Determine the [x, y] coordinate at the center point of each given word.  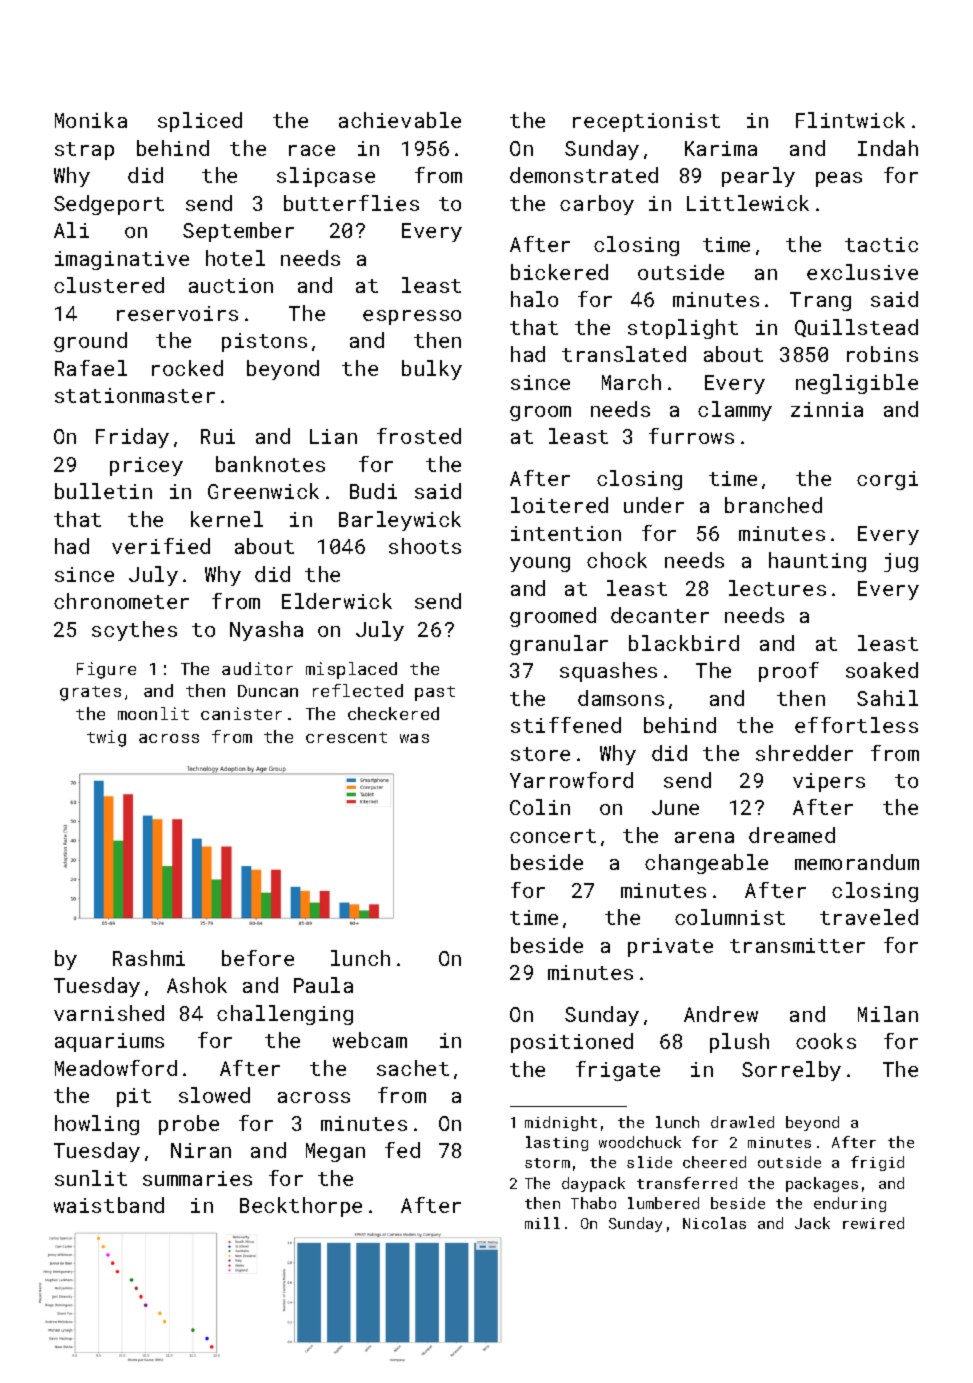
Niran [201, 1150]
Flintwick [850, 120]
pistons [264, 342]
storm [547, 1163]
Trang [820, 301]
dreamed [792, 835]
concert [553, 836]
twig [106, 738]
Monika [91, 120]
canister [241, 713]
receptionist [646, 122]
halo [534, 299]
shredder [804, 753]
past [435, 693]
